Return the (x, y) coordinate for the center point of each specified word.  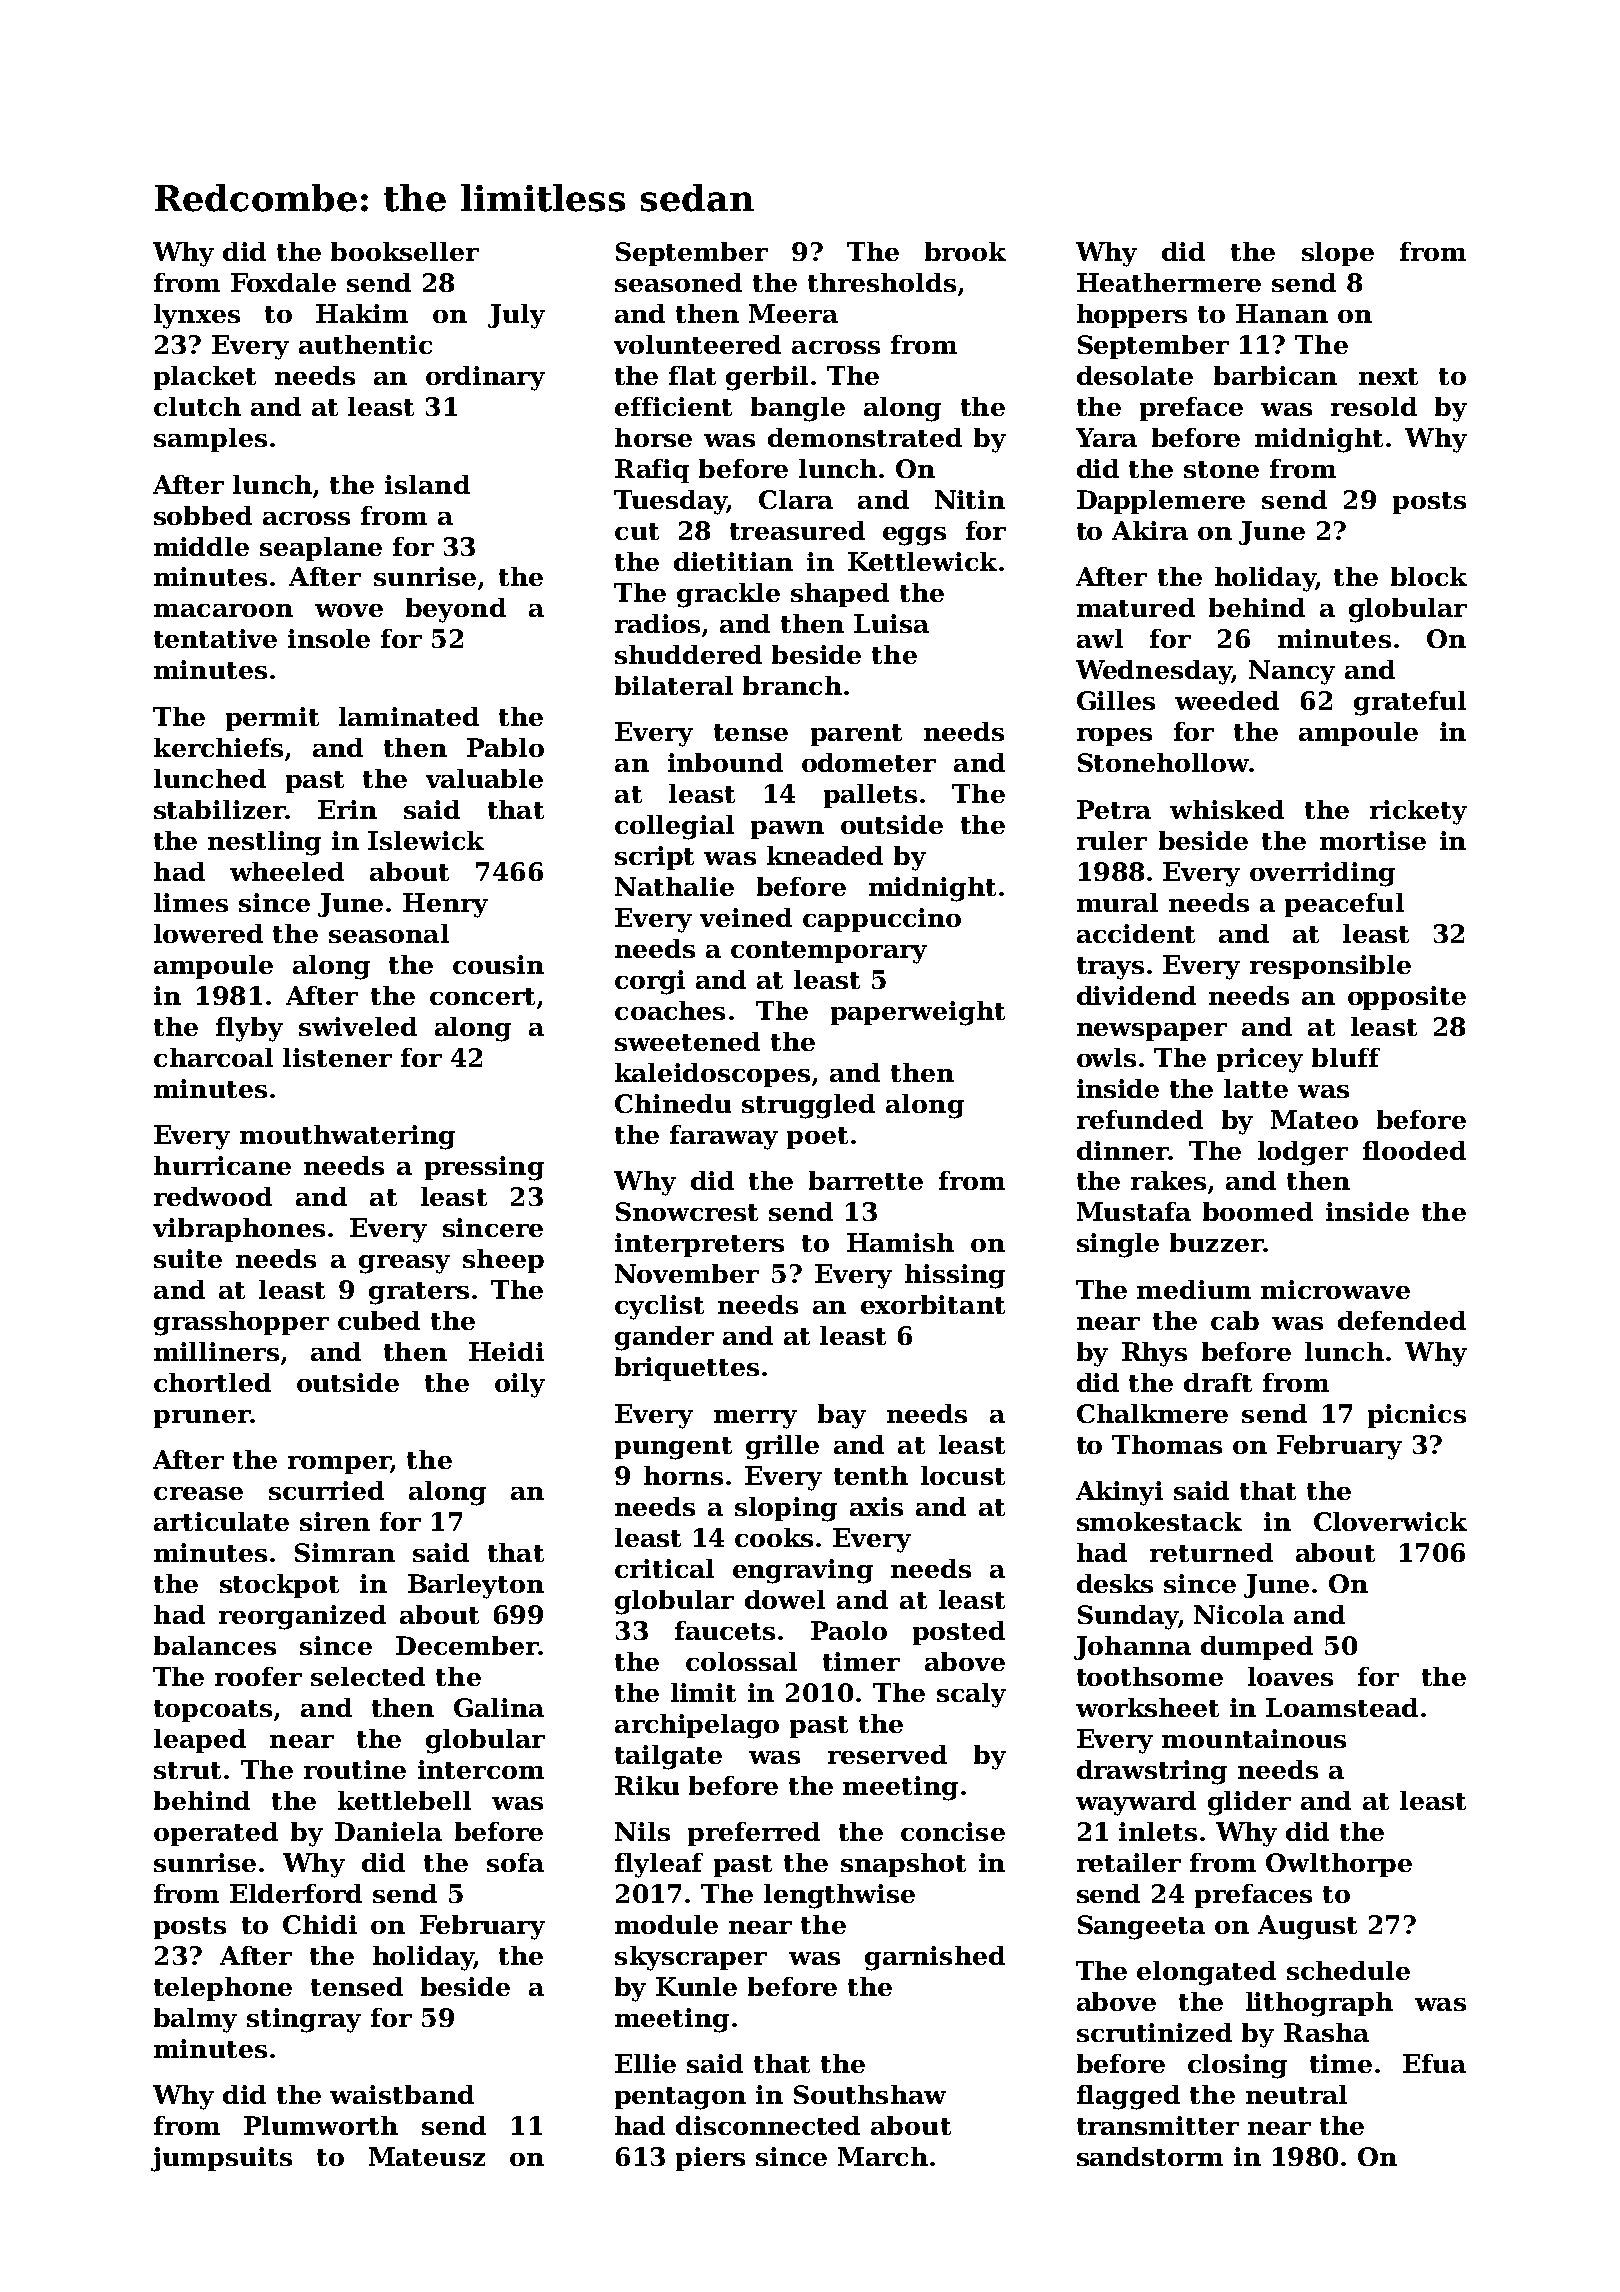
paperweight (918, 1013)
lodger (1303, 1153)
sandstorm (1150, 2156)
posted (959, 1633)
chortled (212, 1382)
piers (710, 2159)
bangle (798, 409)
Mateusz (427, 2156)
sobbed (203, 515)
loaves (1290, 1676)
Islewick (426, 840)
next (1388, 376)
